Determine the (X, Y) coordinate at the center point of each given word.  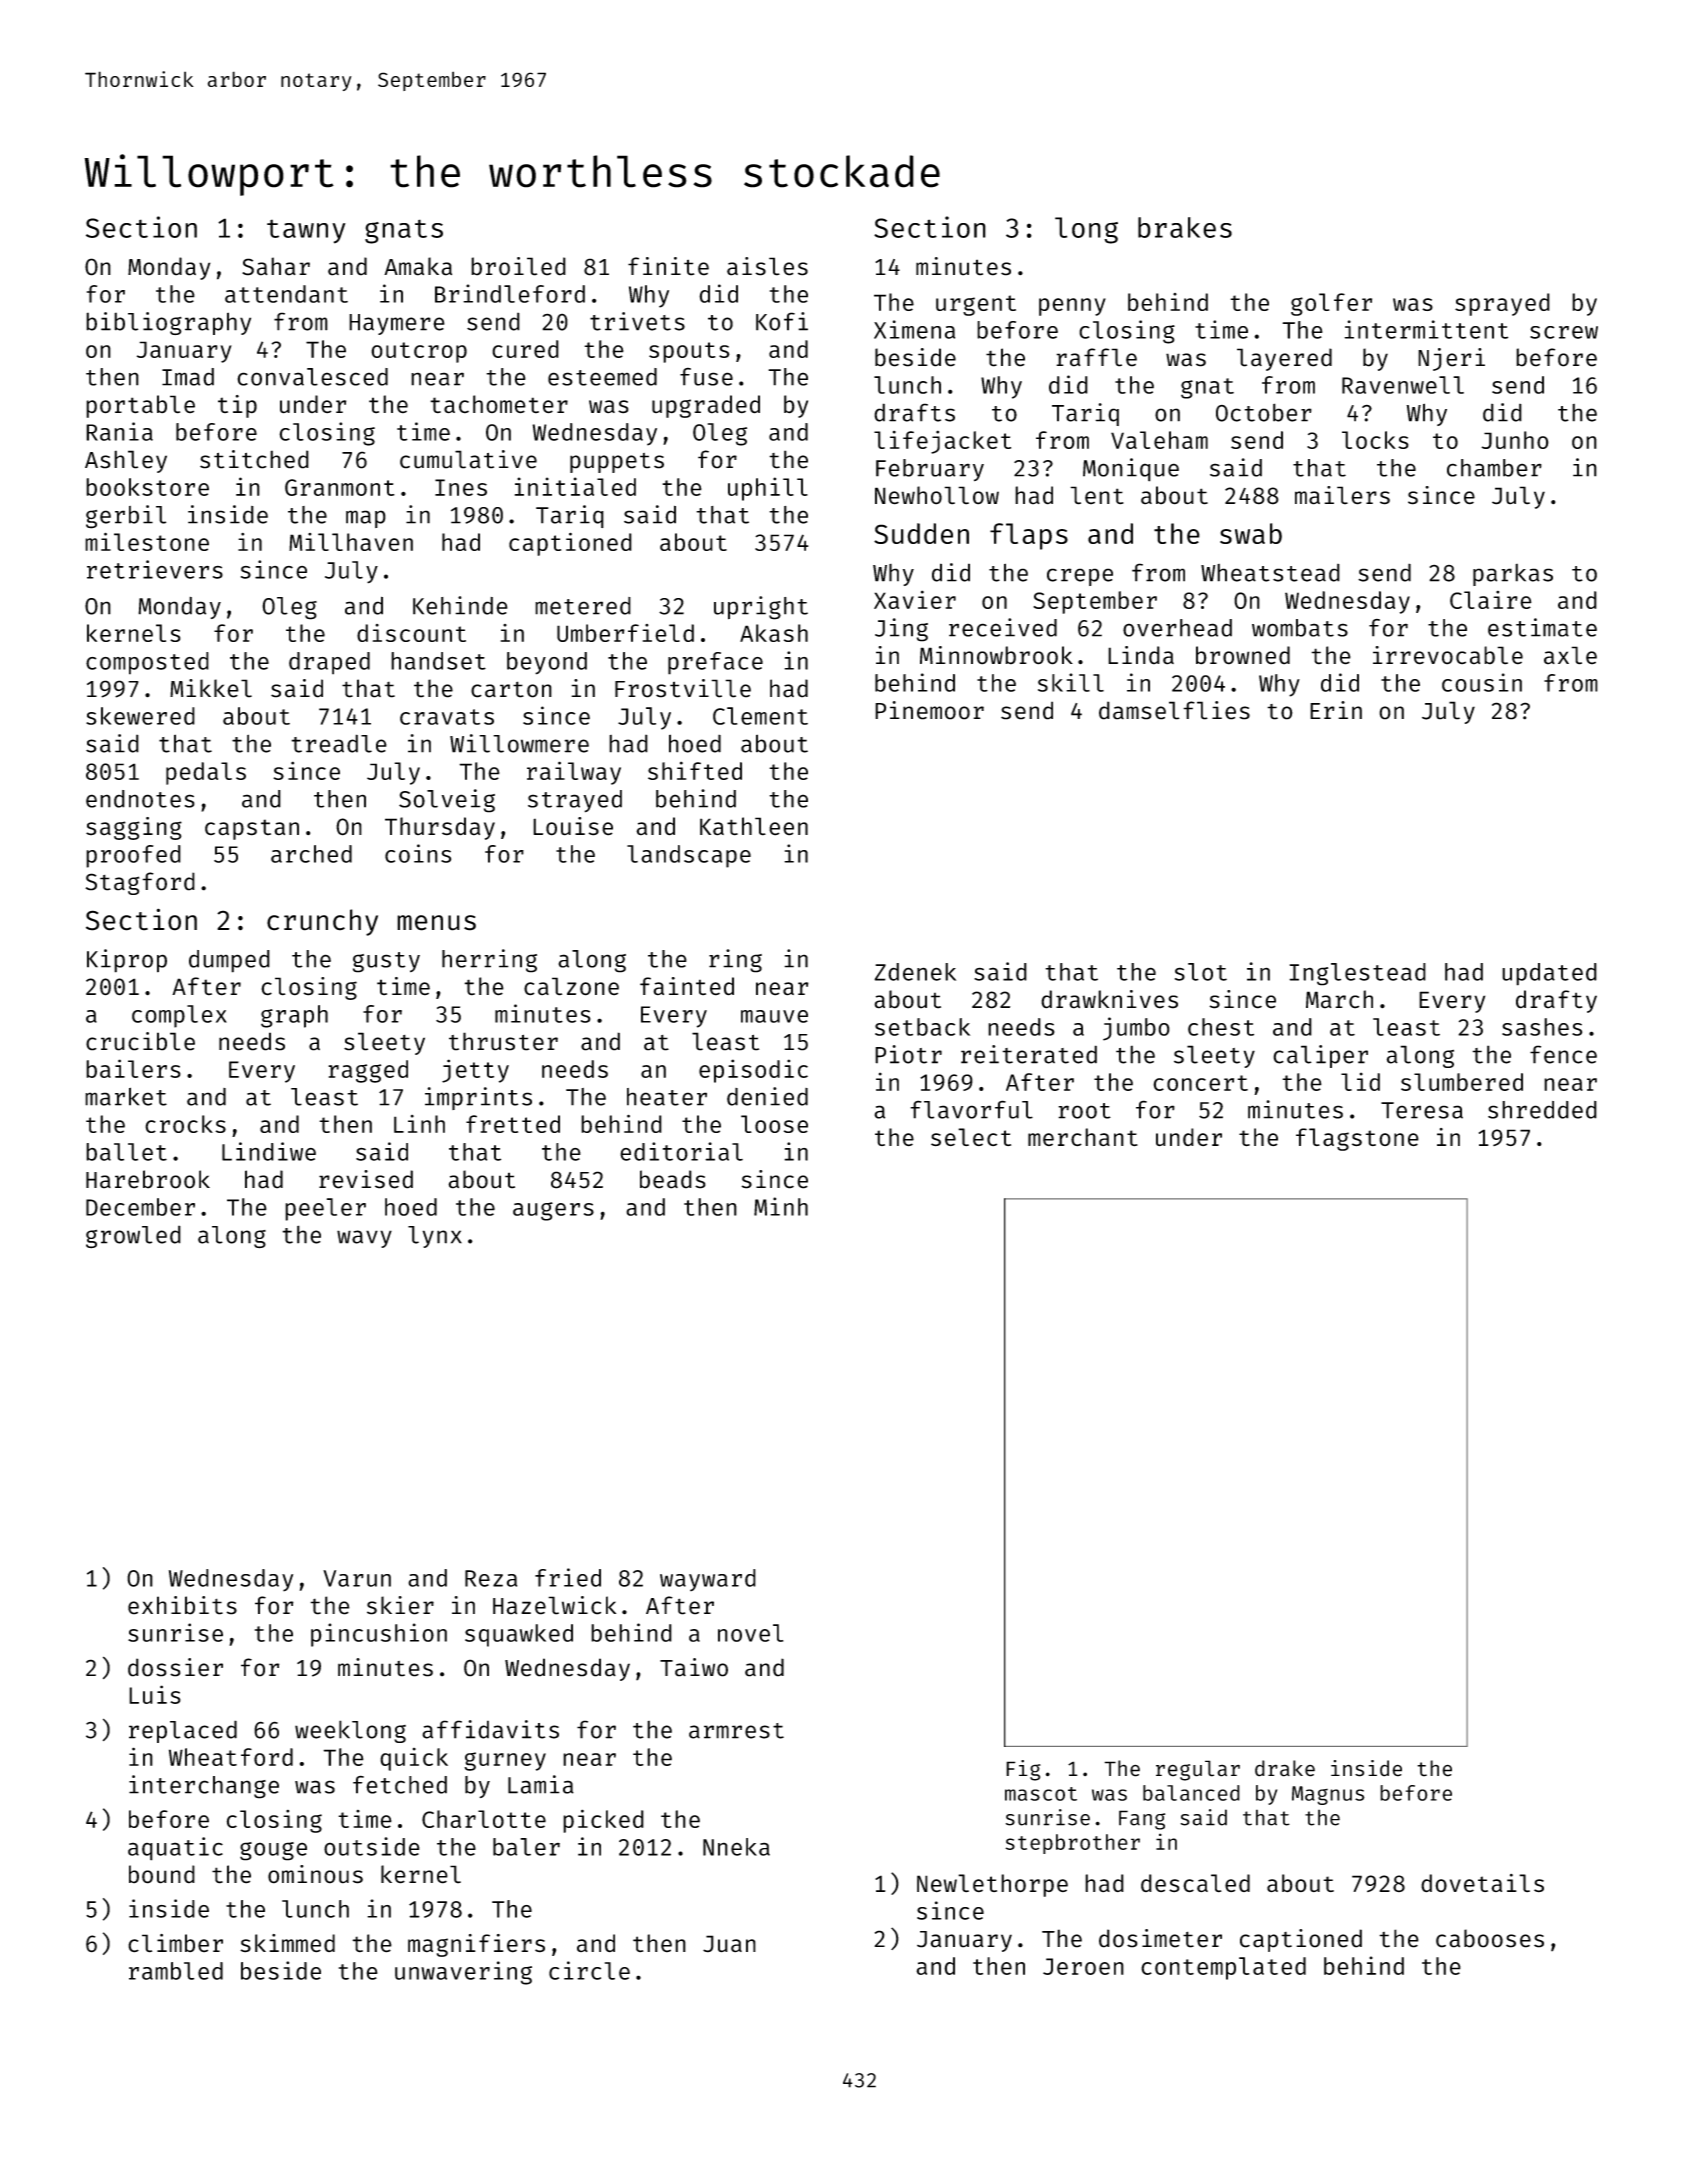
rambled (176, 1971)
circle (589, 1970)
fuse (706, 376)
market (126, 1096)
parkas (1513, 575)
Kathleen (754, 826)
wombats (1300, 628)
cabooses (1490, 1938)
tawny (306, 231)
